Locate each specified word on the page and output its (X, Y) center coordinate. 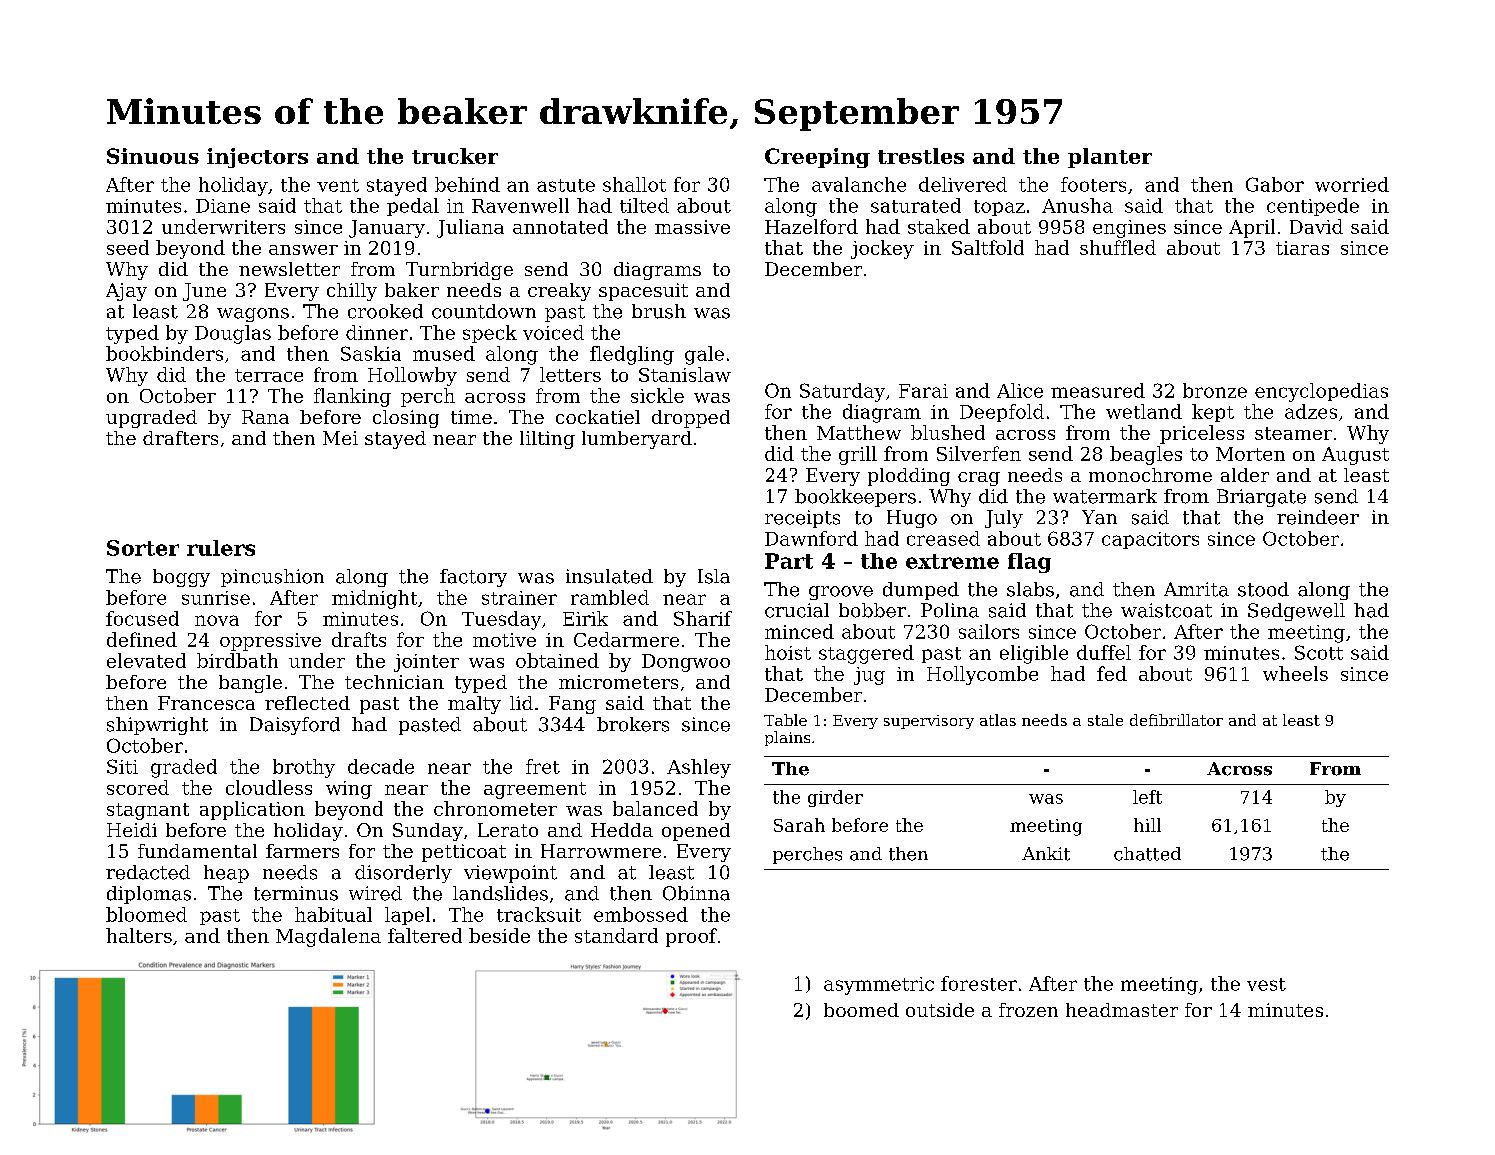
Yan (1099, 517)
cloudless (269, 787)
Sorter (143, 548)
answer (303, 250)
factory (473, 578)
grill (858, 455)
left (1147, 797)
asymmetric (879, 986)
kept (1213, 413)
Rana (265, 417)
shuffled (1118, 247)
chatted (1147, 854)
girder (835, 798)
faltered (425, 935)
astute (566, 185)
